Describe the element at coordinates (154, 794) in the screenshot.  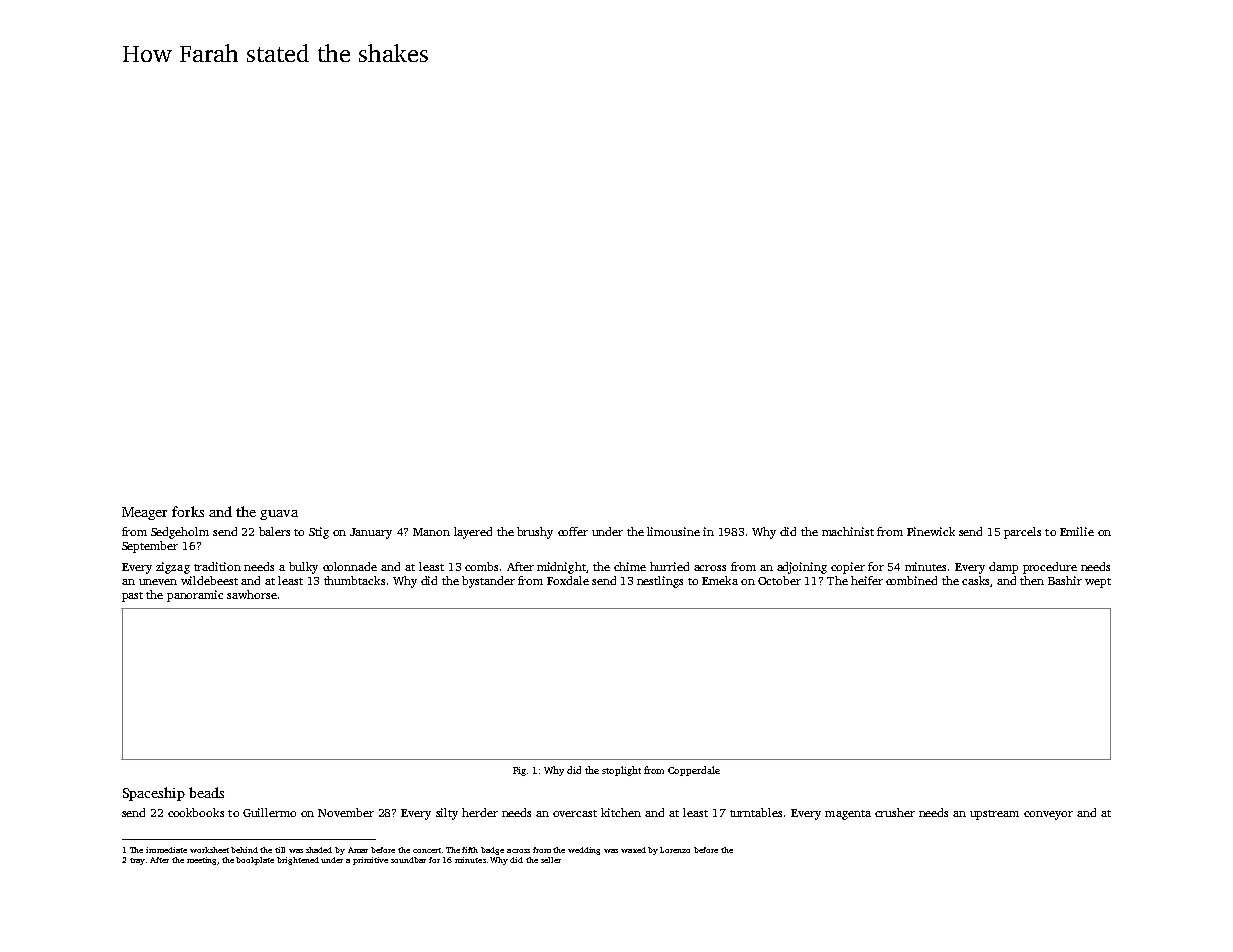
I see `Spaceship` at that location.
